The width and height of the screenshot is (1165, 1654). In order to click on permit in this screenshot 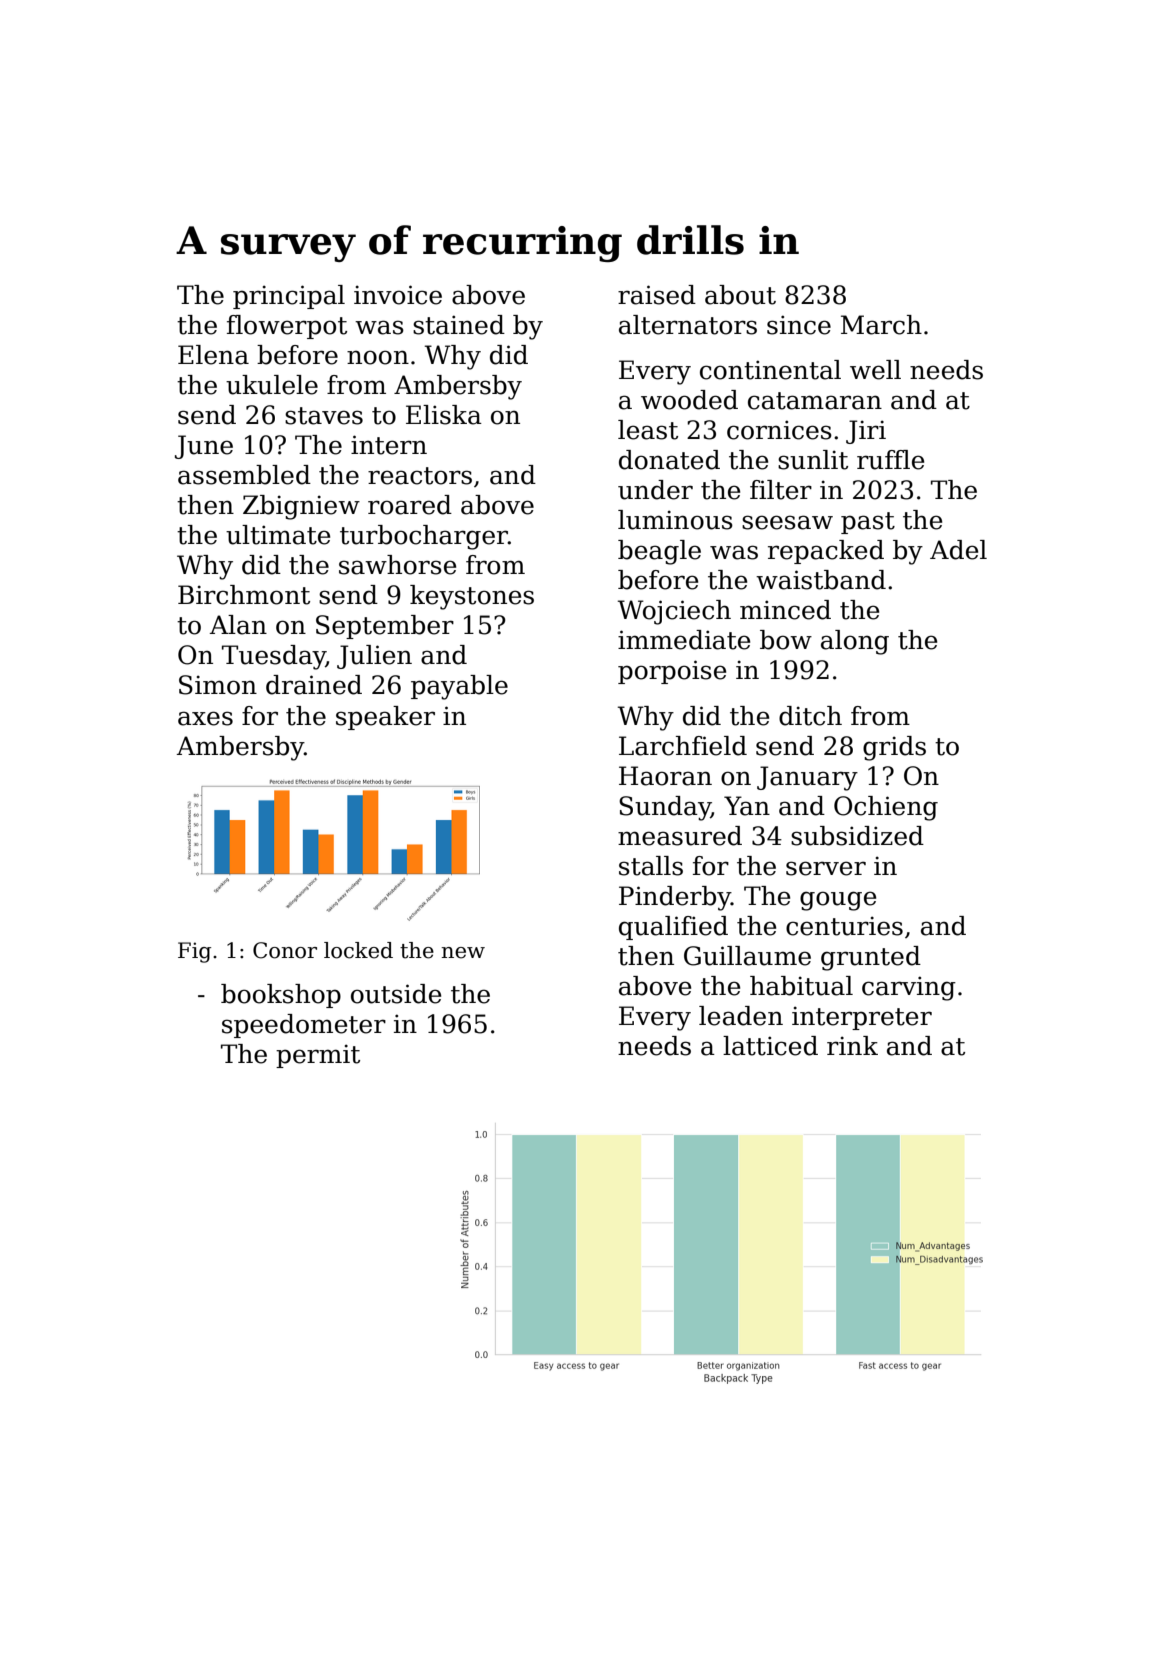, I will do `click(318, 1056)`.
